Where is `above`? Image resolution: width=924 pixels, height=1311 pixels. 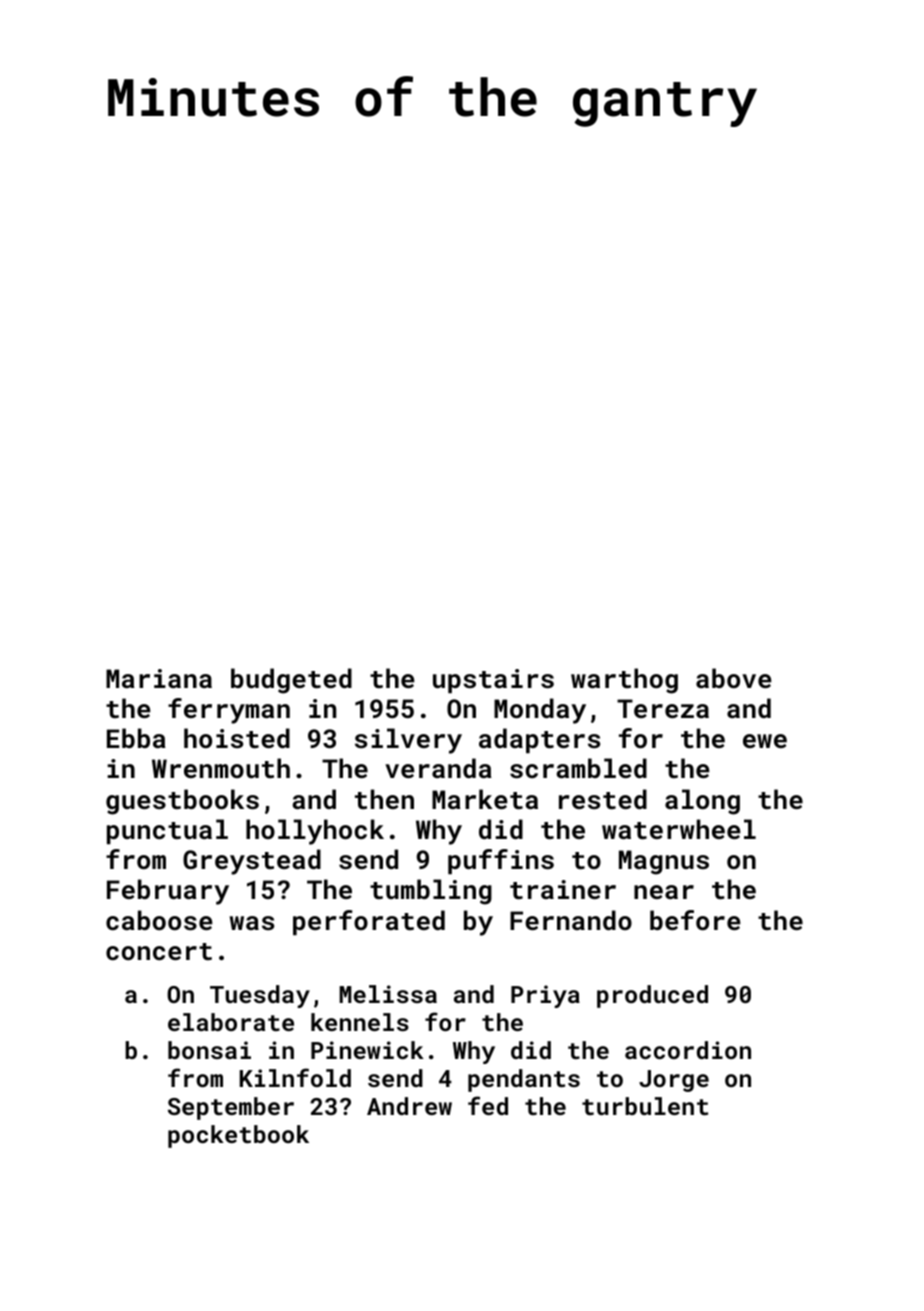 above is located at coordinates (734, 678).
